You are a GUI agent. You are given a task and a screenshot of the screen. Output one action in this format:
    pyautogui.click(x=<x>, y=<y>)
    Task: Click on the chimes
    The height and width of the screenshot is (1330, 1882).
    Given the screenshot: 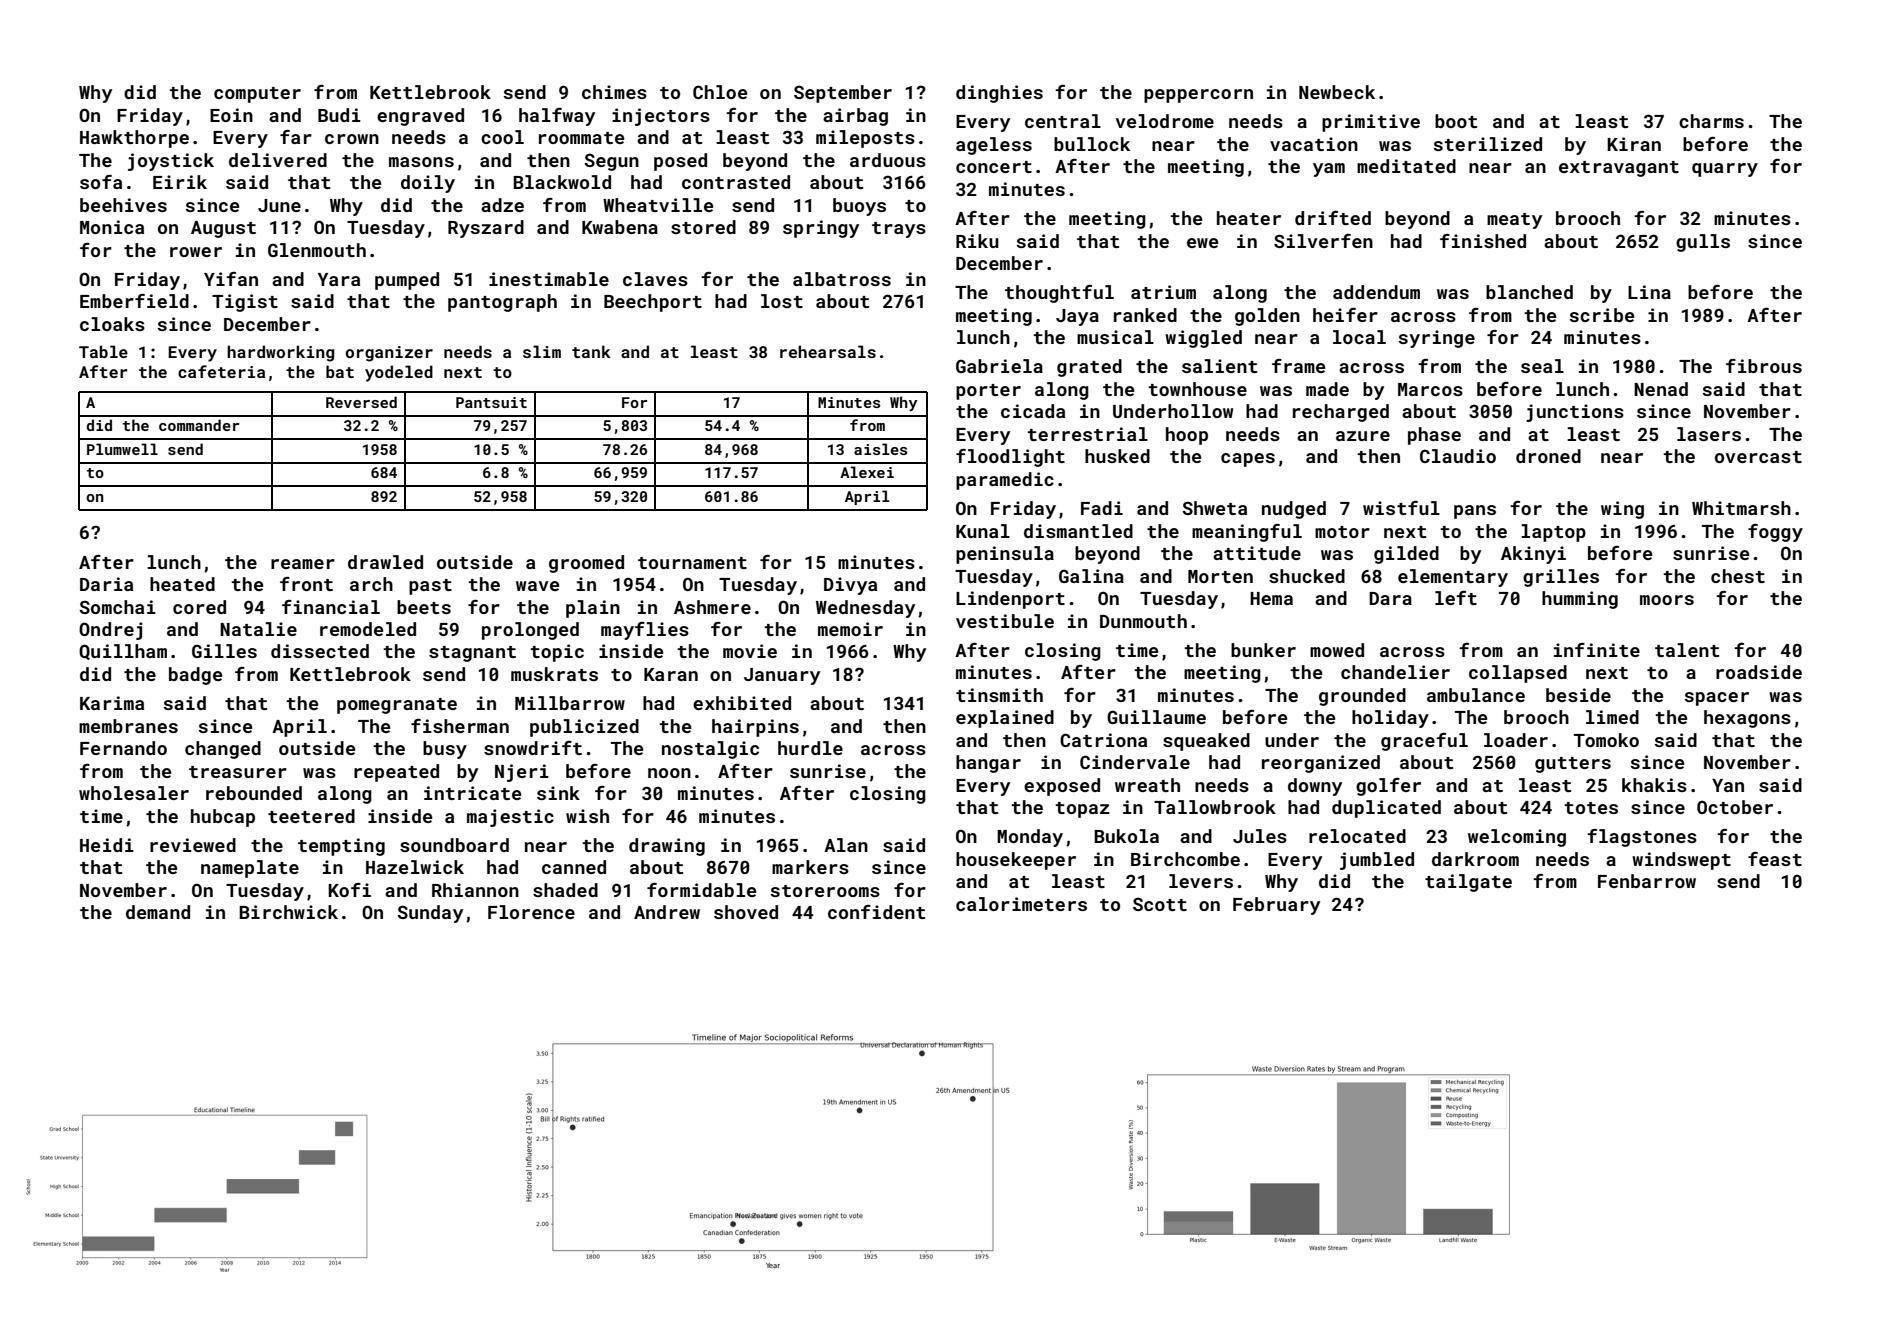 What is the action you would take?
    pyautogui.click(x=614, y=92)
